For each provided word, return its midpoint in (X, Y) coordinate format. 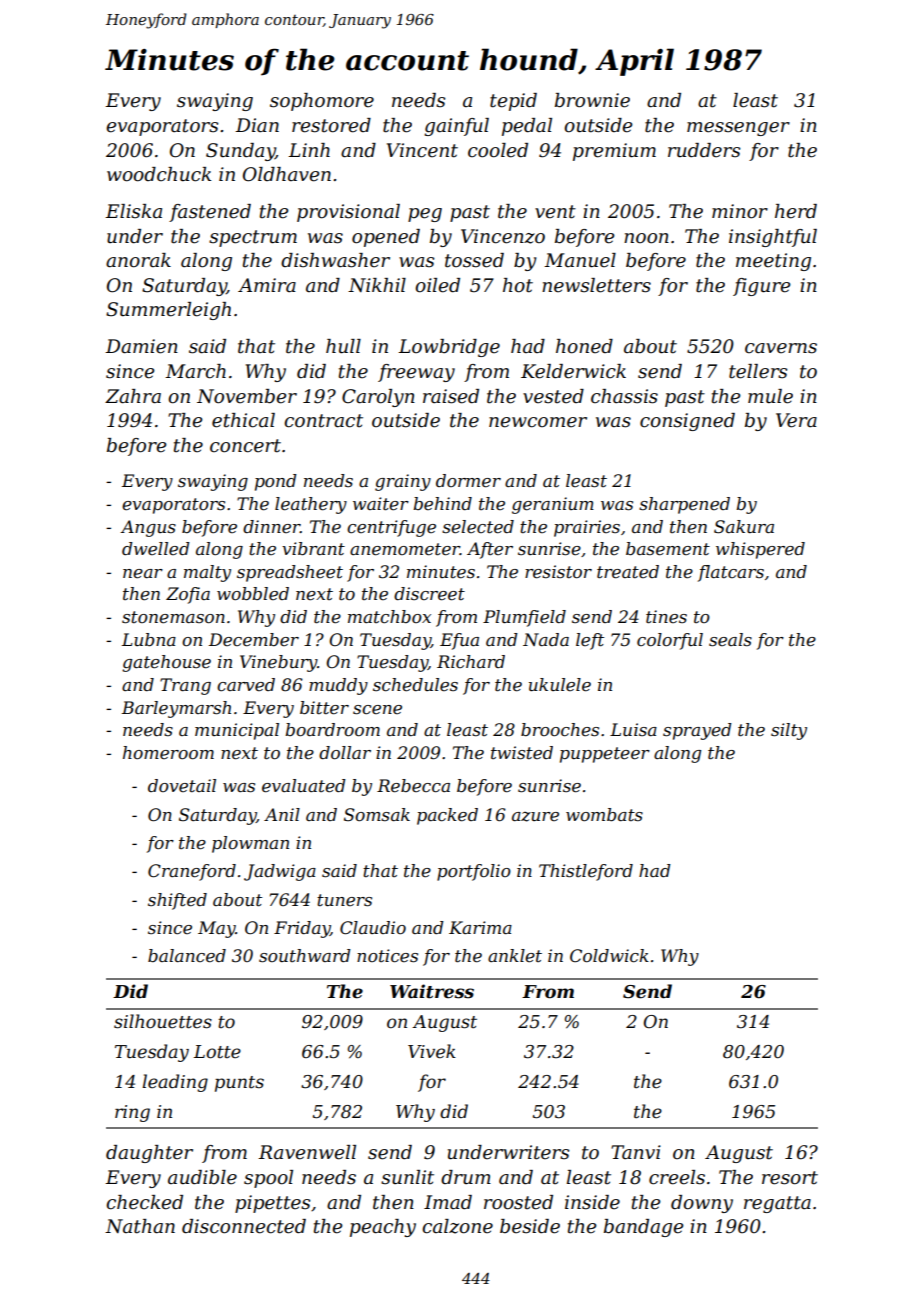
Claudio (373, 928)
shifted (177, 901)
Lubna (149, 640)
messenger (738, 129)
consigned (687, 422)
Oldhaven (287, 174)
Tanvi (636, 1152)
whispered (760, 550)
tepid (513, 102)
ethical (243, 420)
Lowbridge (449, 348)
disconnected (244, 1226)
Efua (459, 641)
